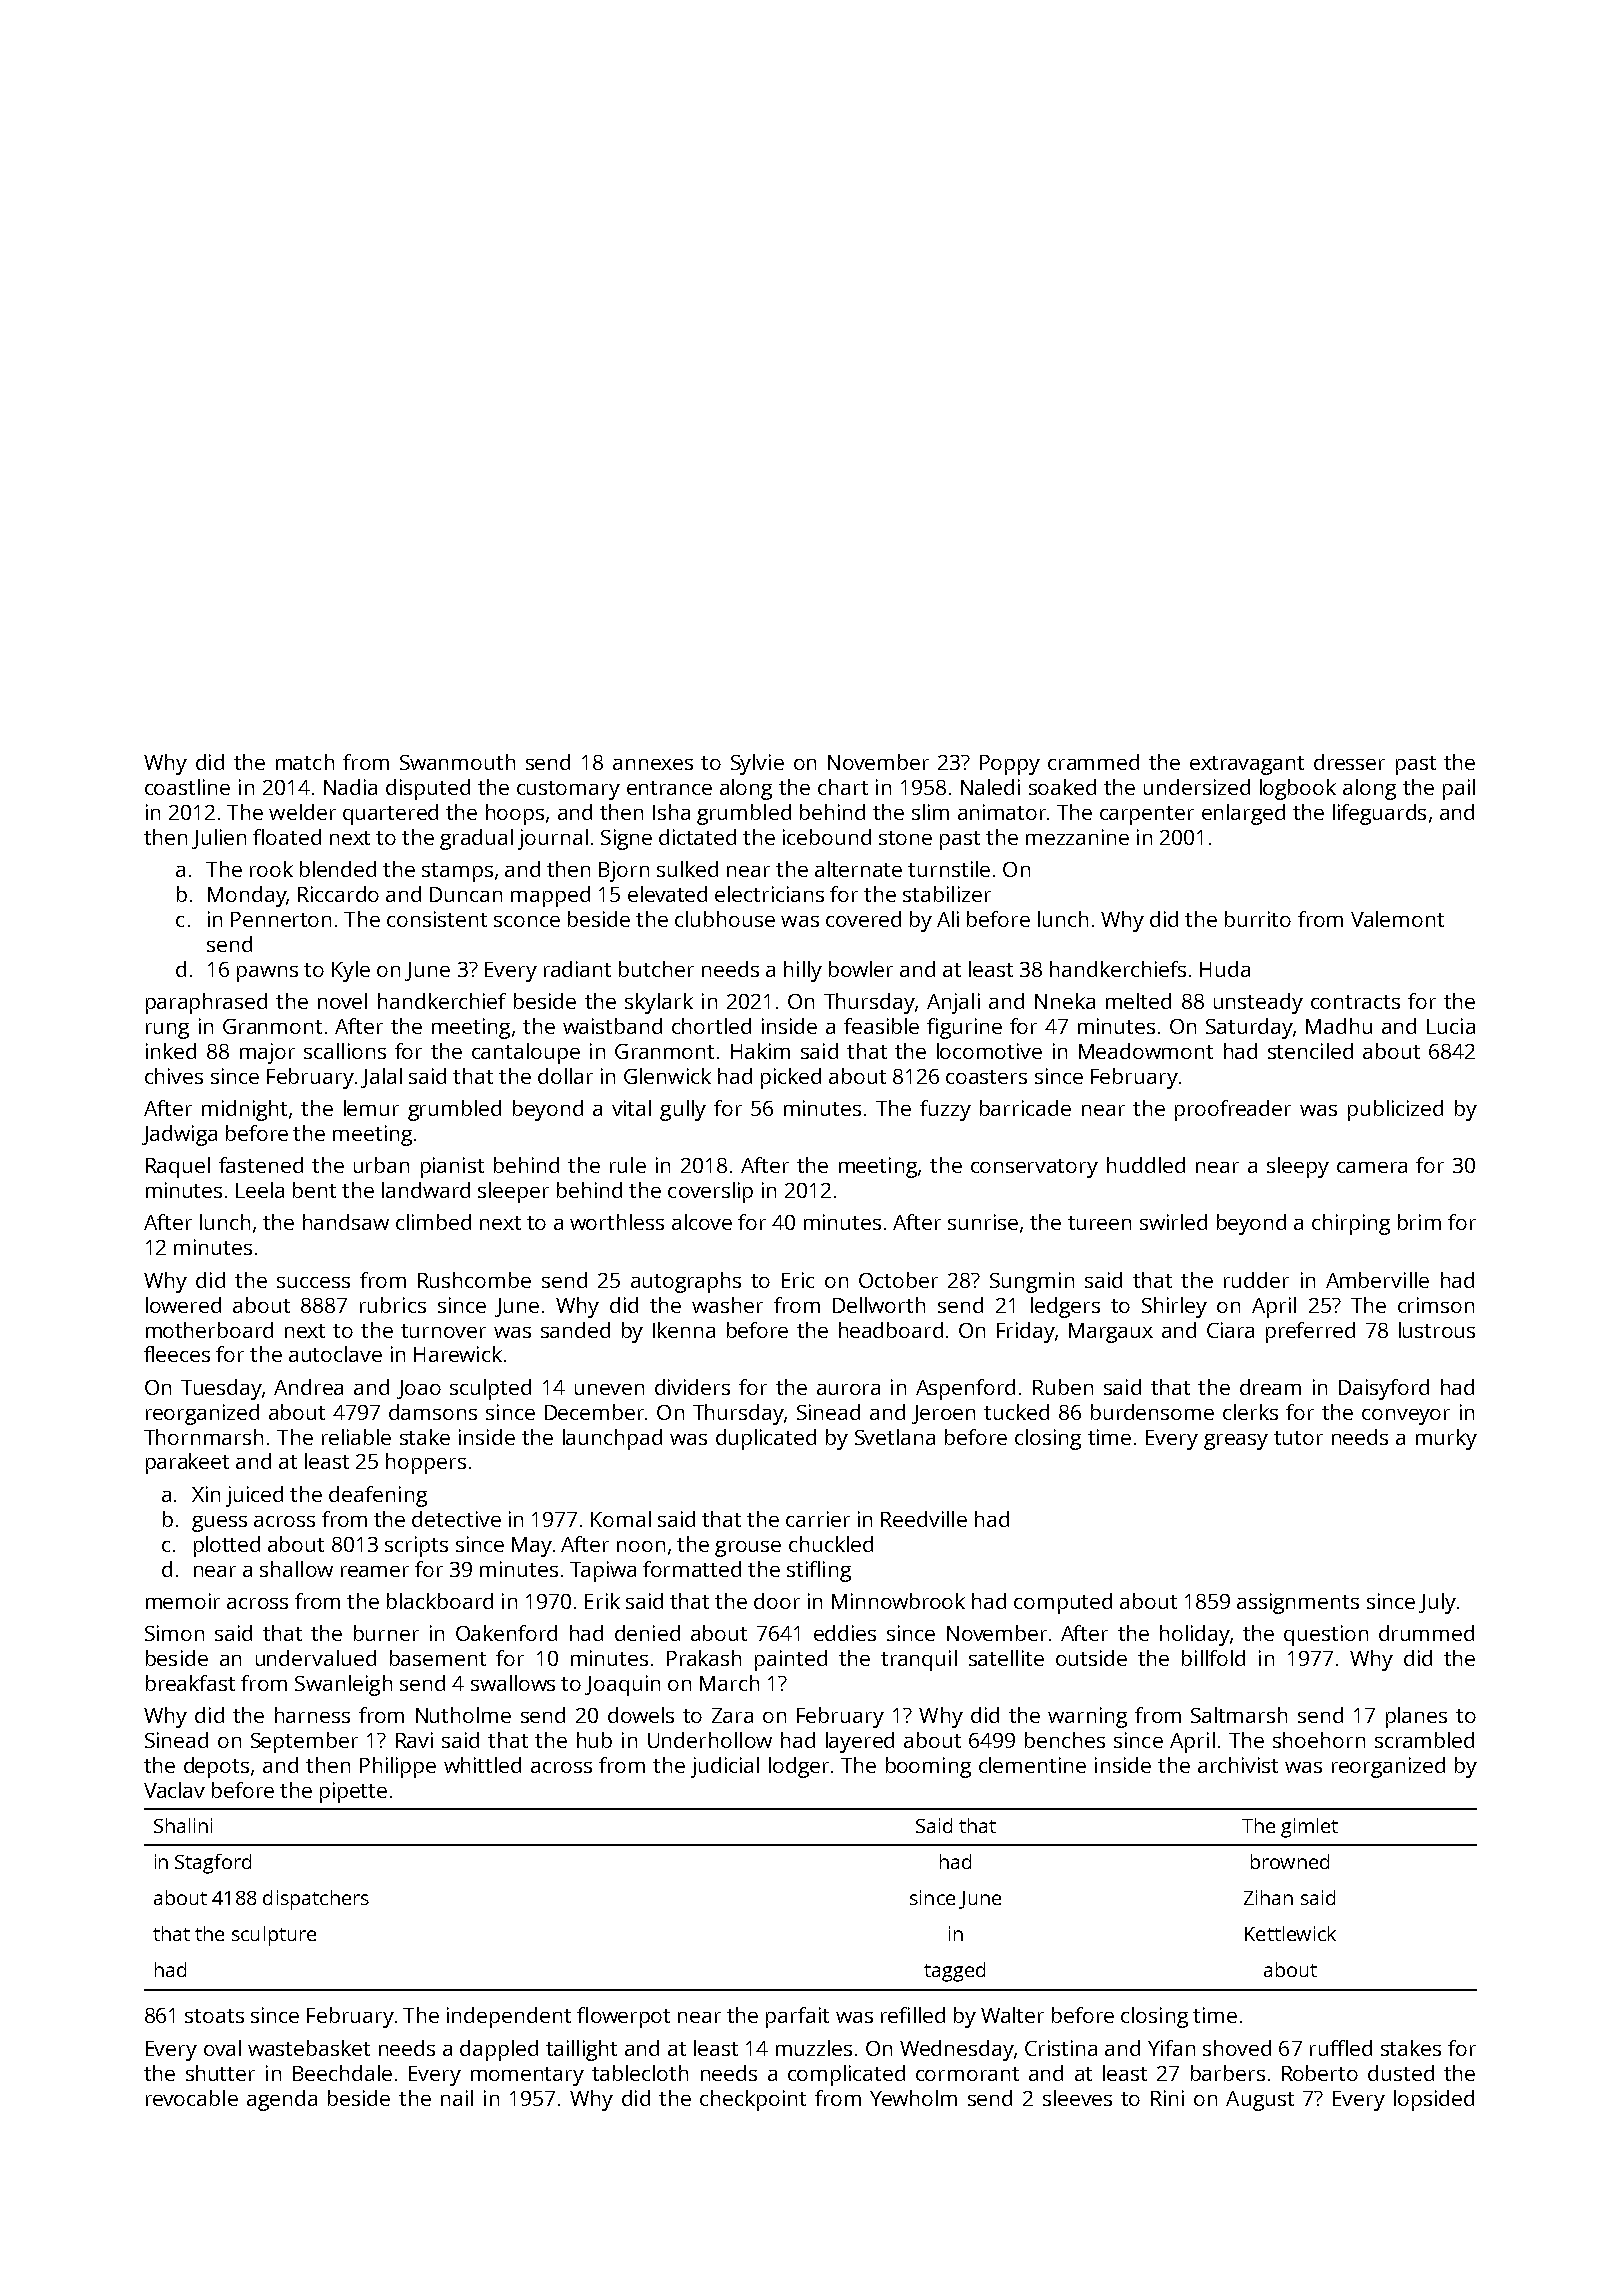 The image size is (1620, 2292). Describe the element at coordinates (1298, 1603) in the screenshot. I see `assignments` at that location.
